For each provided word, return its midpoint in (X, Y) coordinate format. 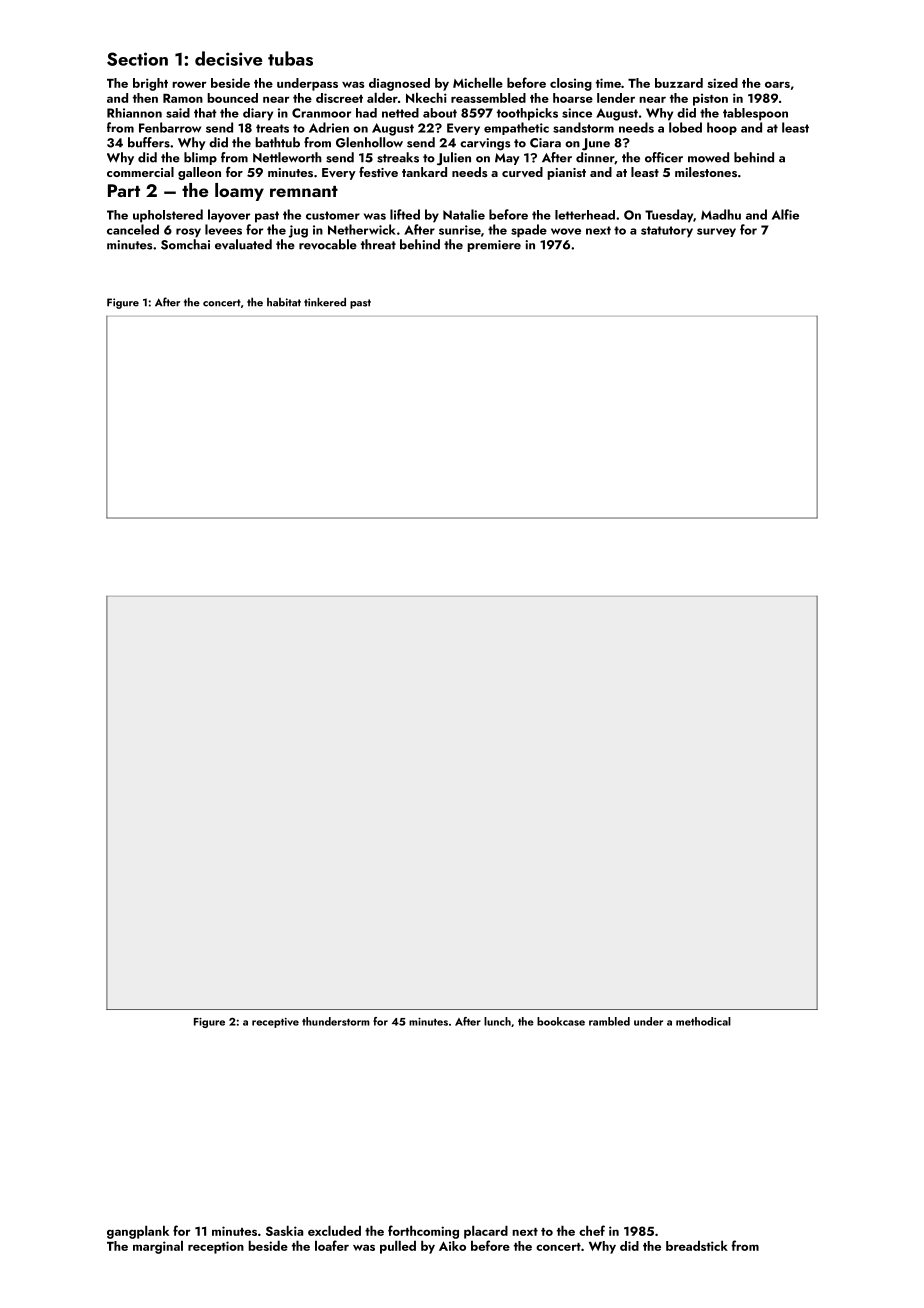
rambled (609, 1021)
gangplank (138, 1232)
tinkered (325, 302)
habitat (284, 302)
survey (716, 232)
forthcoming (423, 1232)
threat (378, 244)
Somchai (185, 244)
